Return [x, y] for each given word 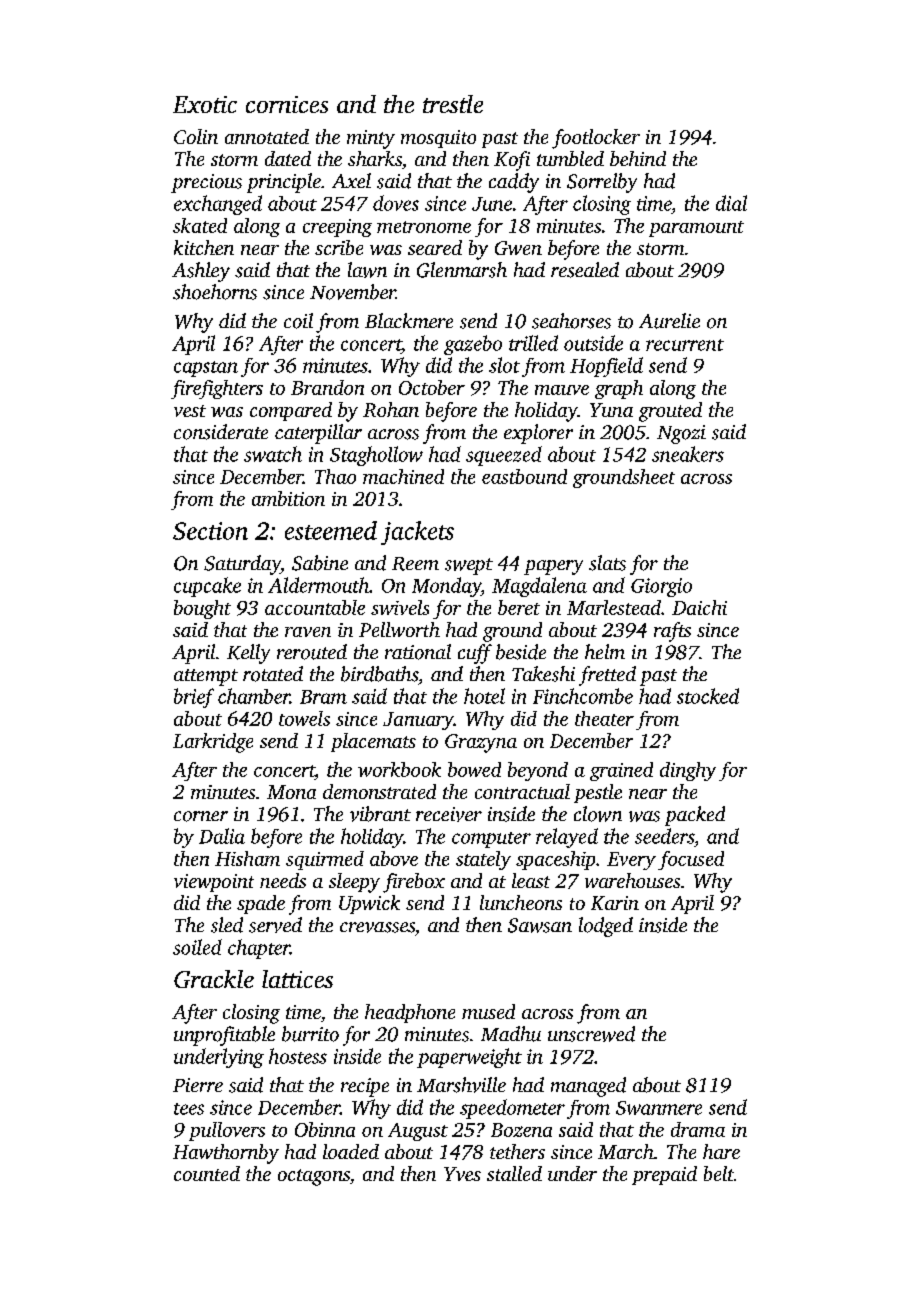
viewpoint [214, 883]
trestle [453, 104]
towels [304, 718]
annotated [267, 136]
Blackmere [409, 320]
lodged [606, 927]
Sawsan [540, 925]
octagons [314, 1177]
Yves [462, 1174]
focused [691, 860]
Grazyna [481, 743]
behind [638, 158]
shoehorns [215, 292]
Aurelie [669, 321]
